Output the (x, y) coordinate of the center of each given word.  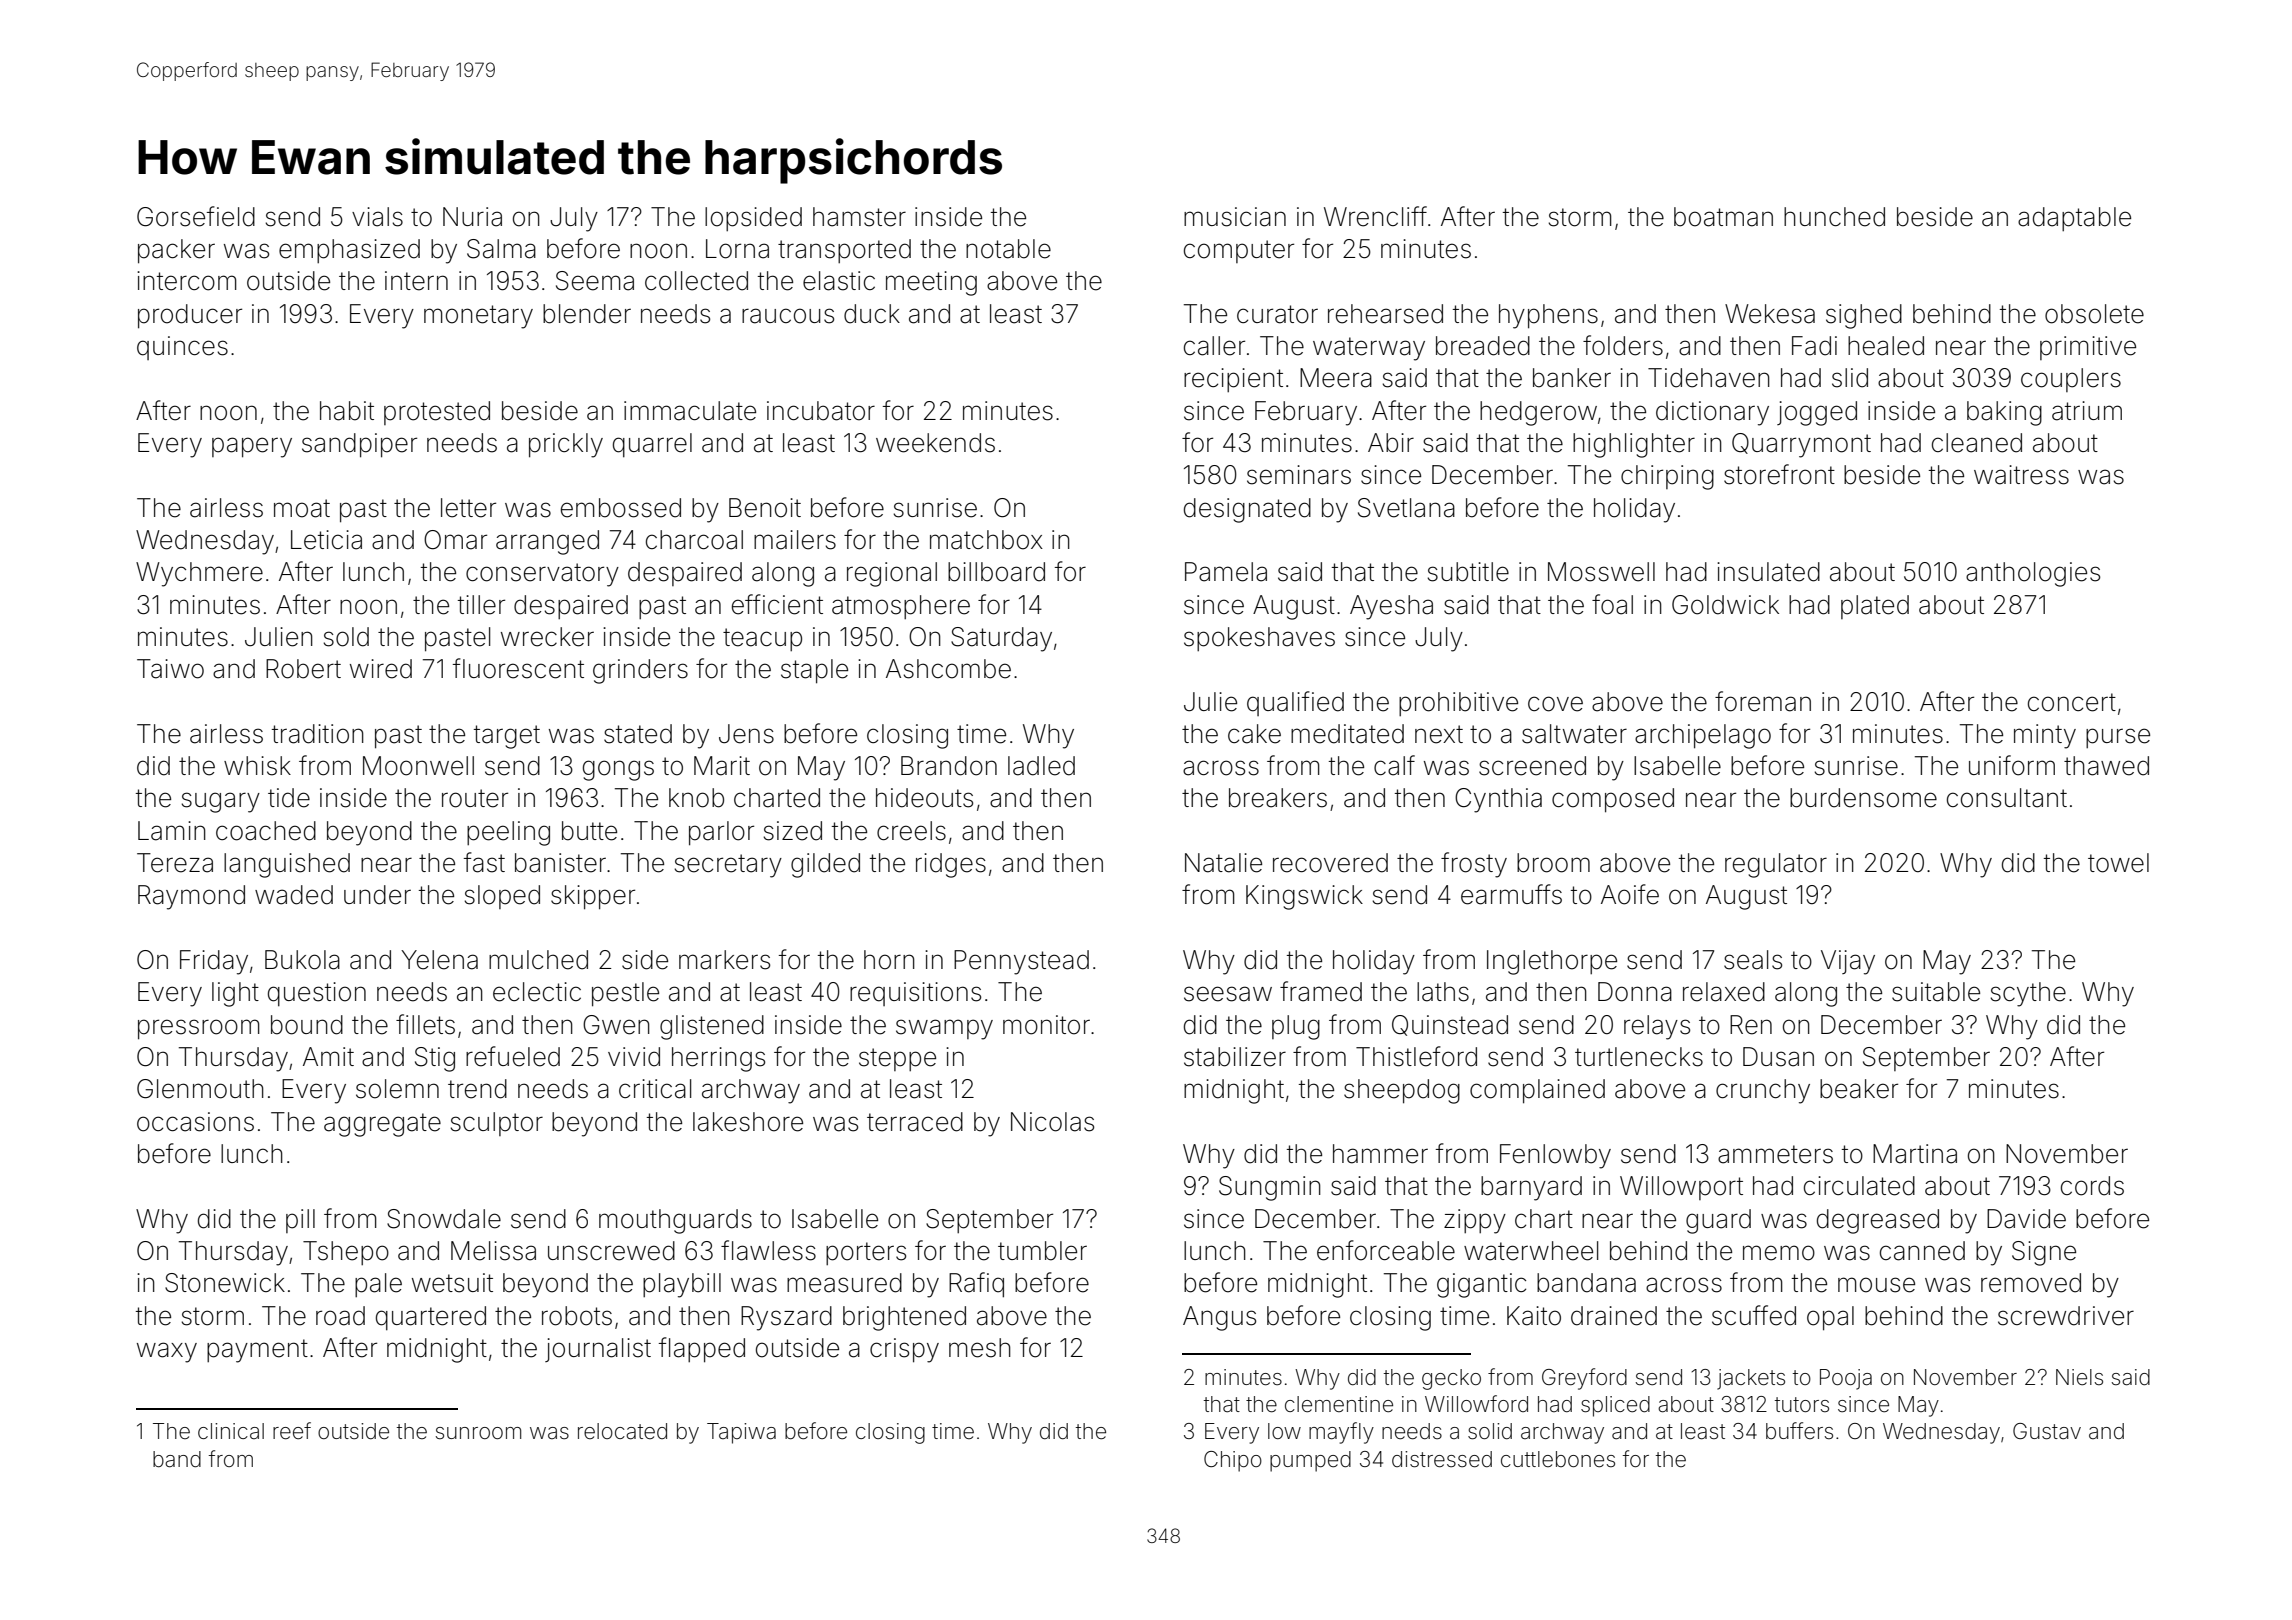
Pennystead (1021, 962)
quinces (182, 348)
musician (1235, 217)
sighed (1864, 316)
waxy (167, 1352)
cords (2092, 1186)
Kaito (1534, 1316)
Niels (2079, 1377)
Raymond (191, 897)
